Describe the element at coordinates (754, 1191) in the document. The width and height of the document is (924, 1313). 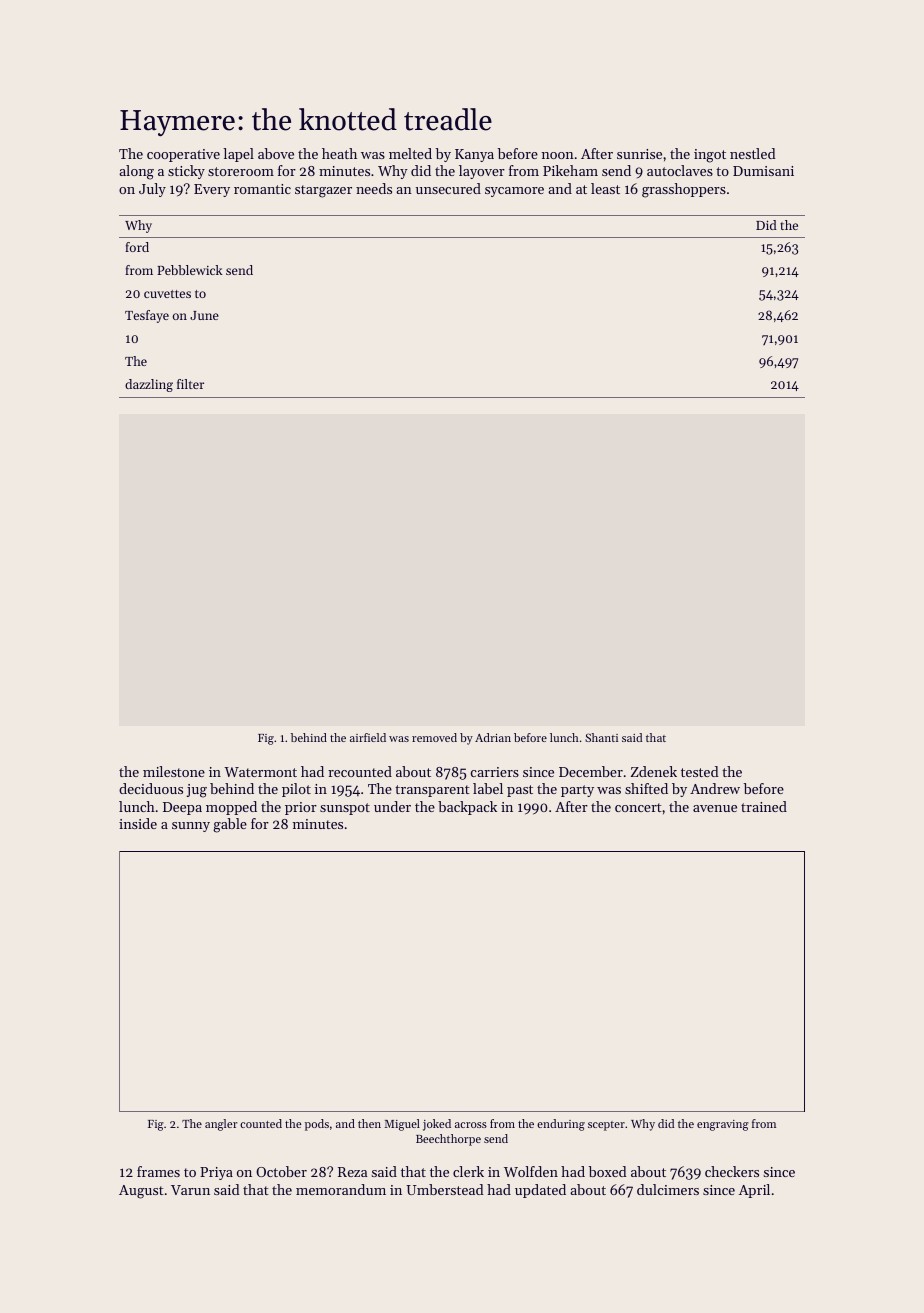
I see `April` at that location.
